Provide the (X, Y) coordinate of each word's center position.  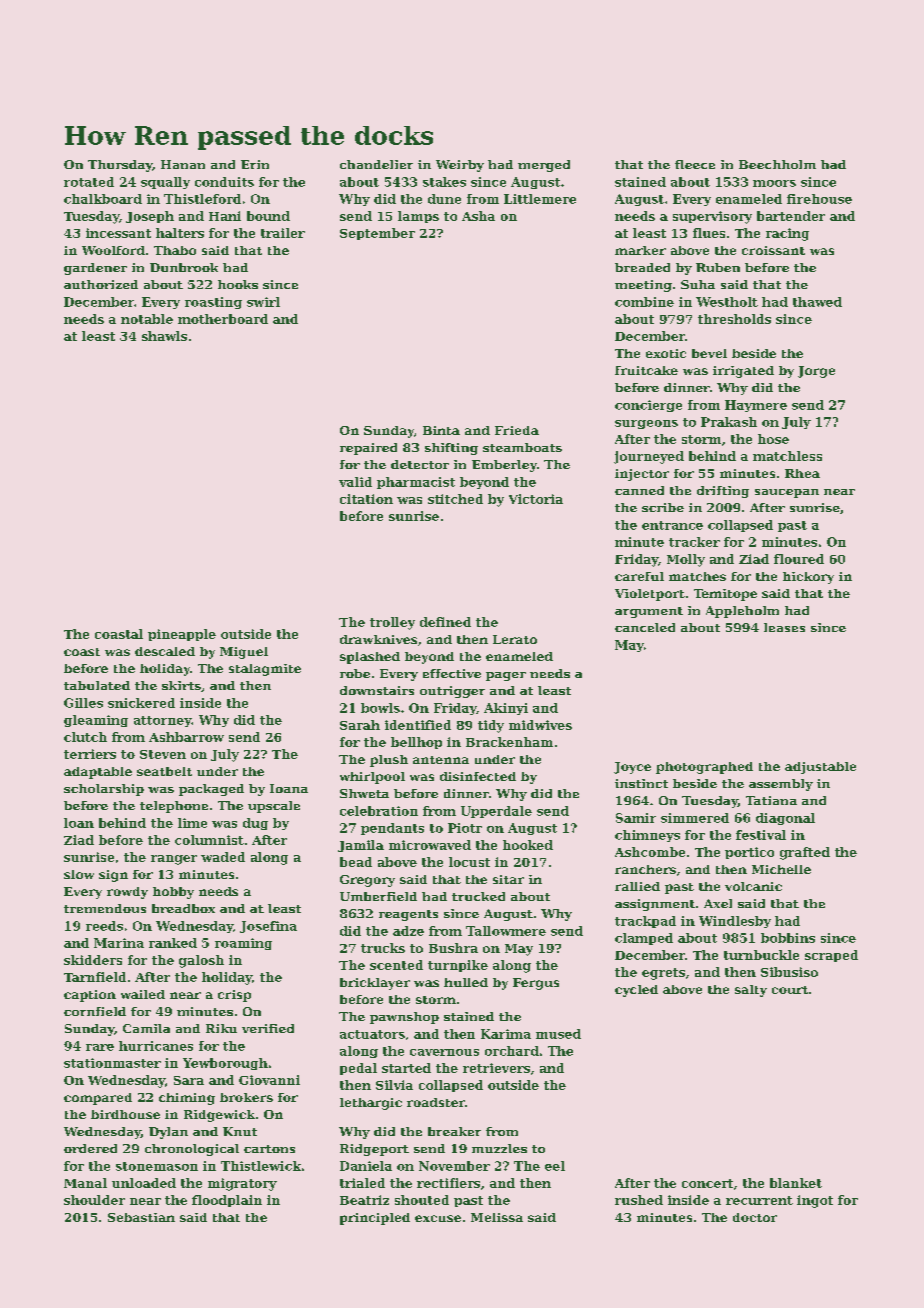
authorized (101, 284)
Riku (221, 1028)
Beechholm (777, 164)
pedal (358, 1069)
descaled (165, 651)
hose (773, 439)
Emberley (504, 466)
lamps (418, 217)
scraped (831, 956)
